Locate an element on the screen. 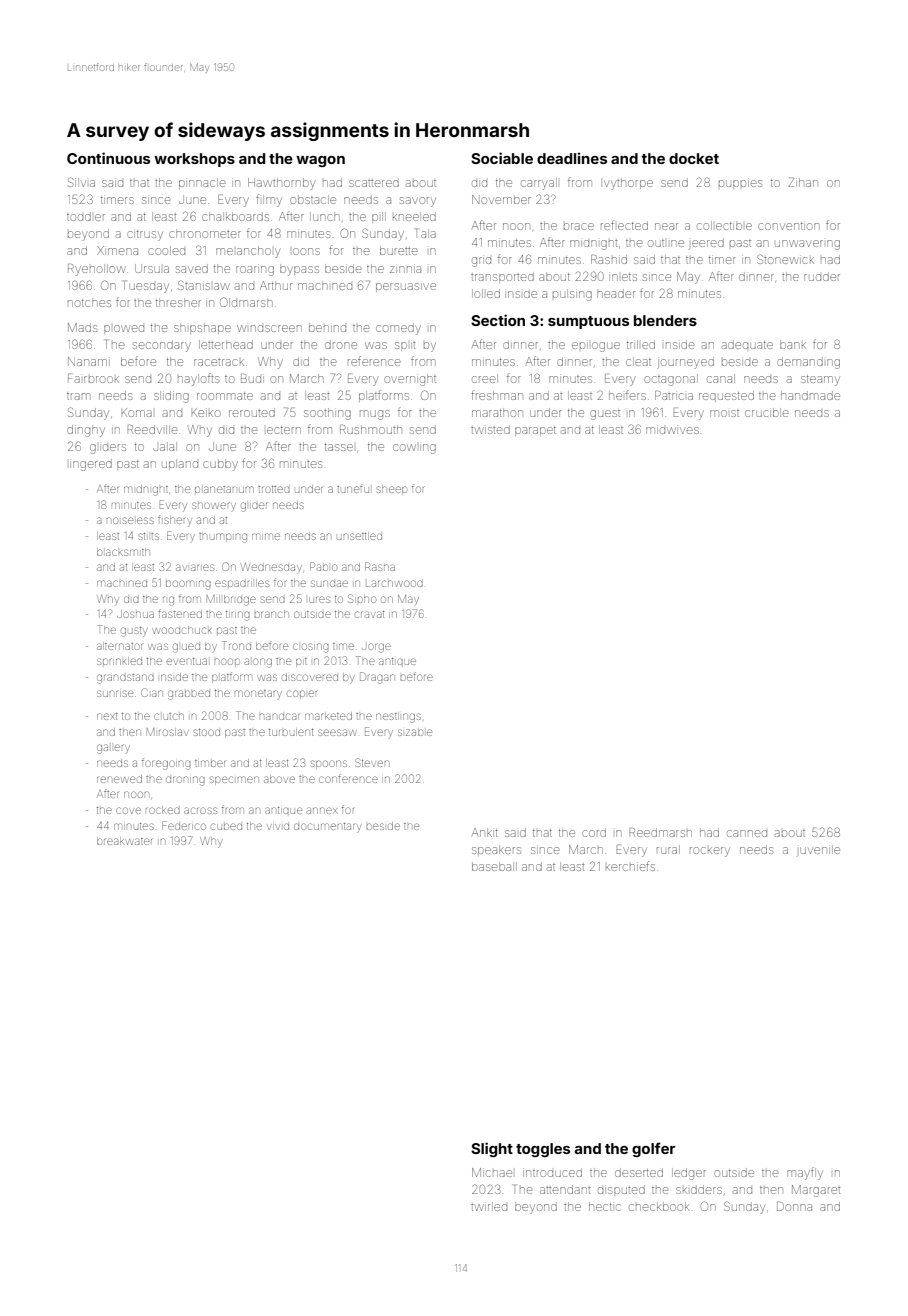 This screenshot has width=908, height=1316. toddler is located at coordinates (86, 217).
